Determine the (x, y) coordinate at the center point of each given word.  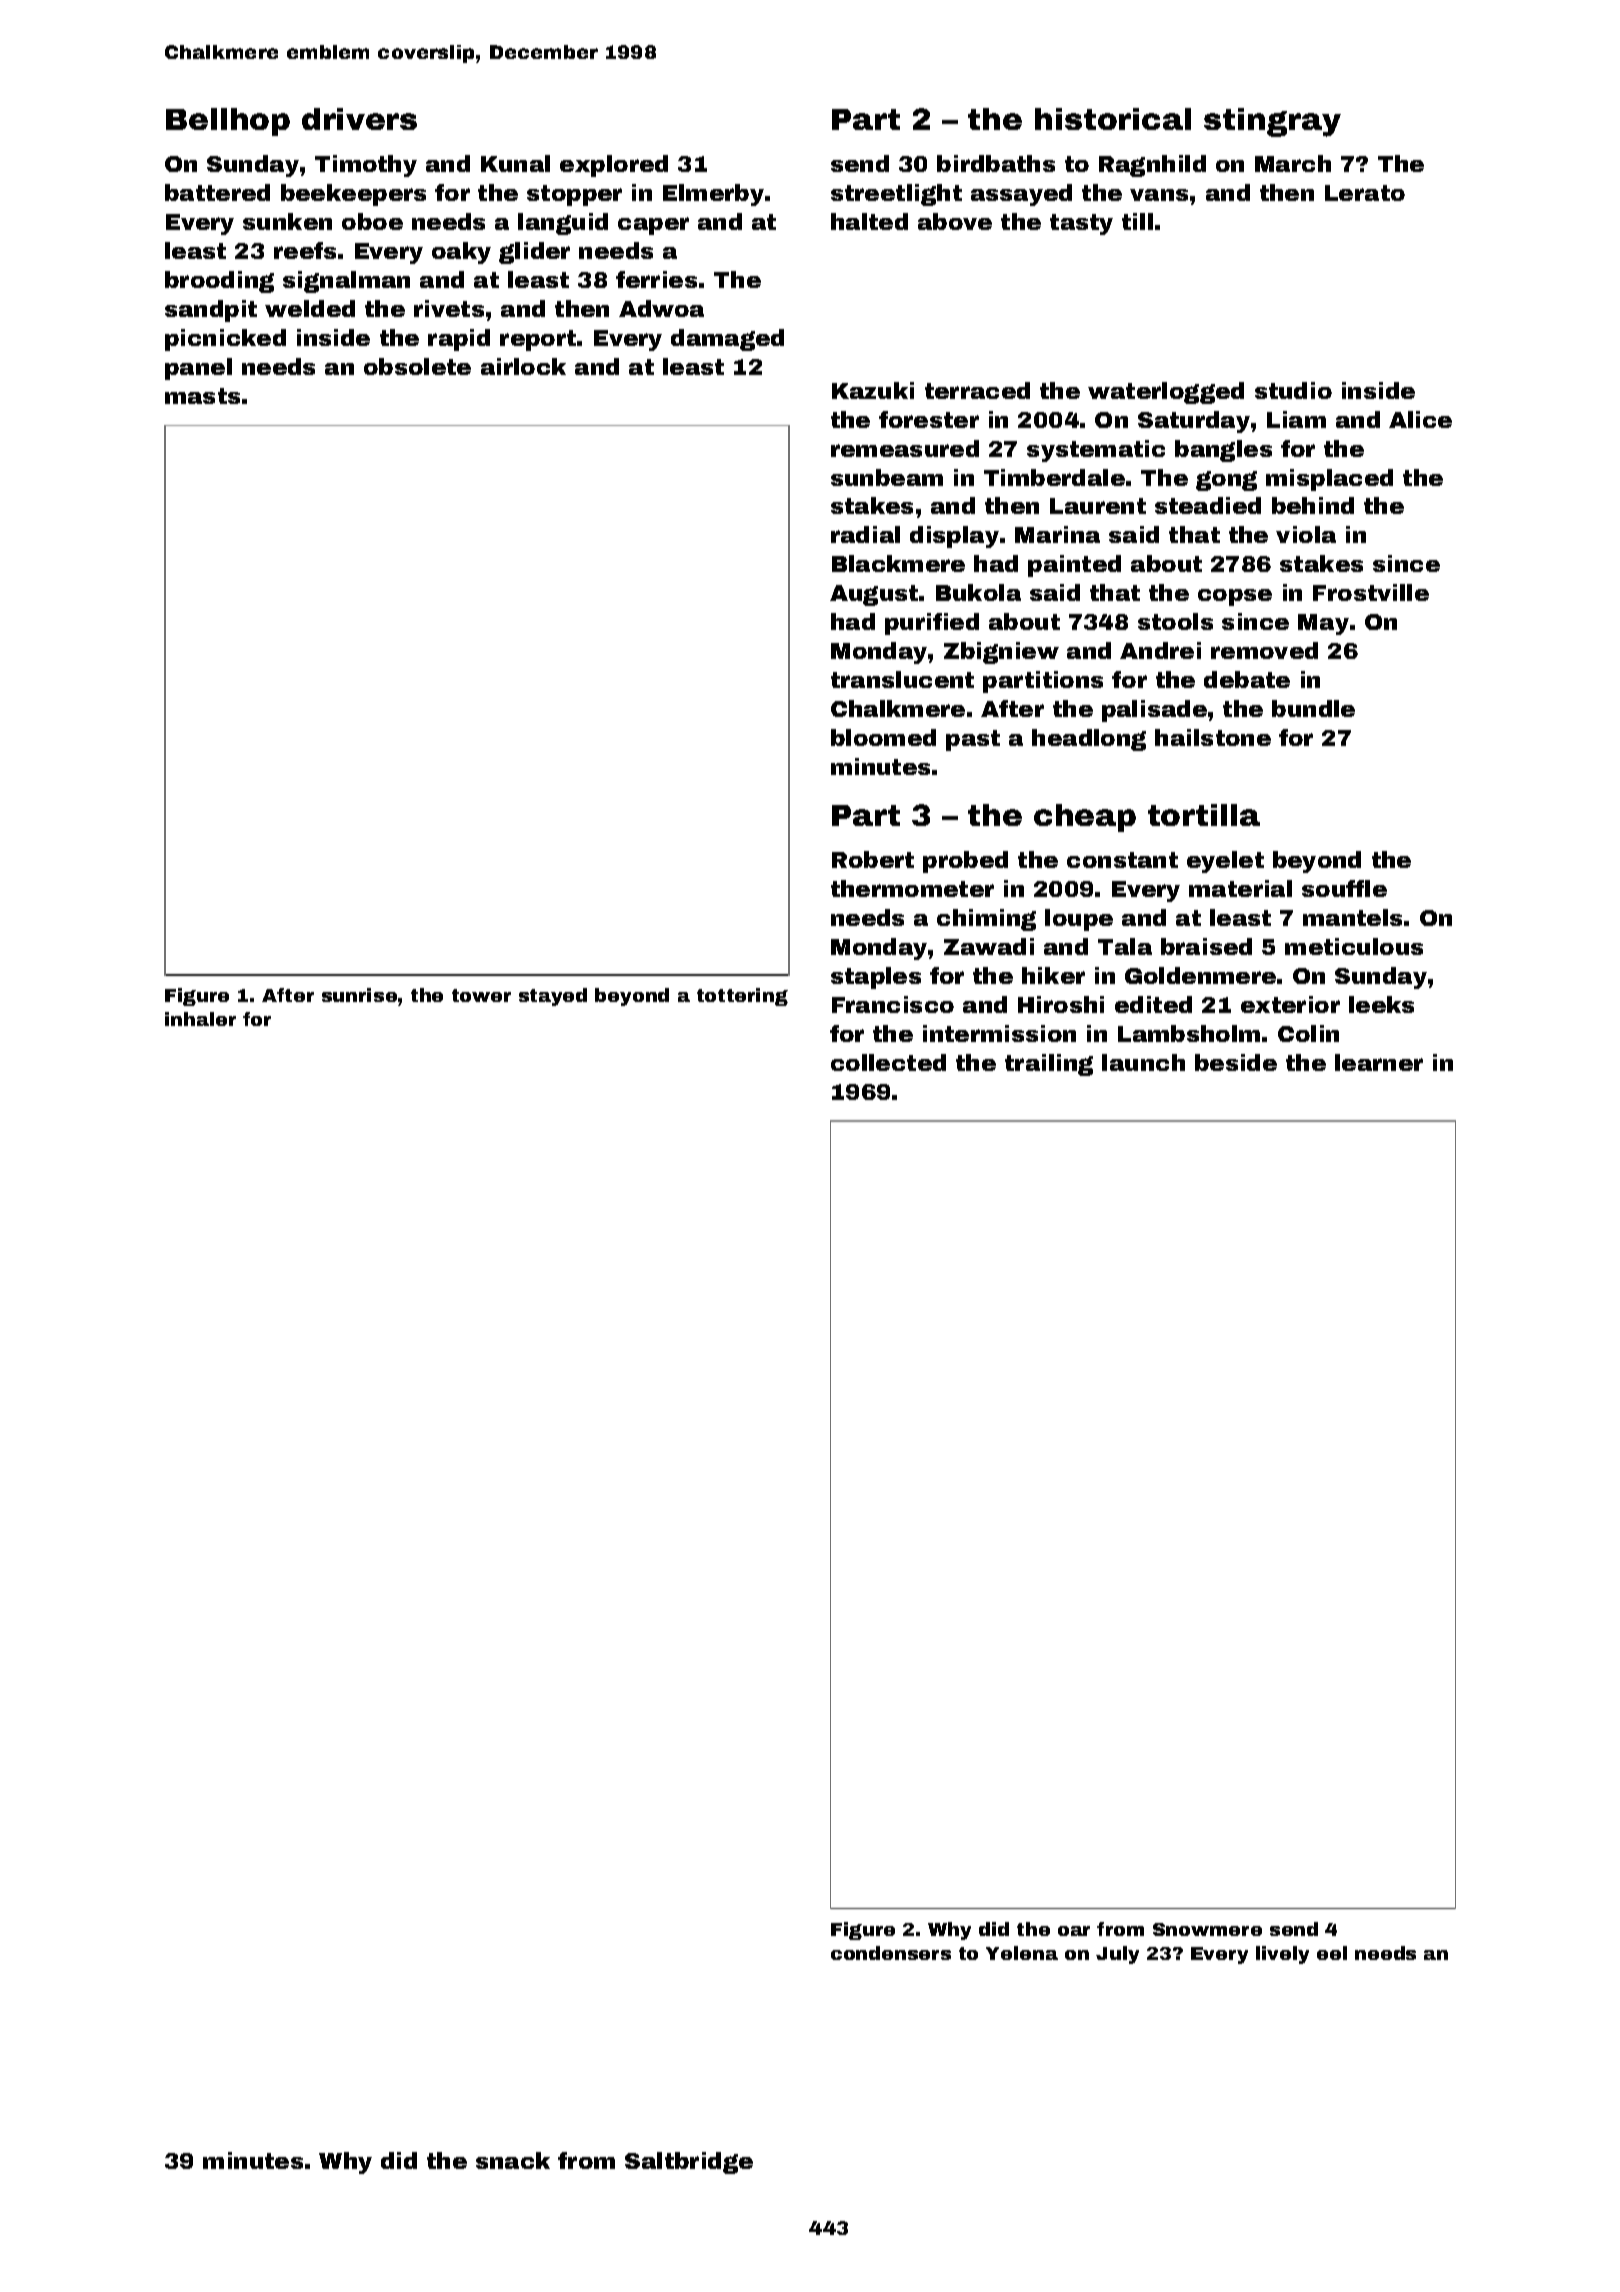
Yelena (1022, 1953)
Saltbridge (689, 2163)
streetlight (896, 195)
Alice (1420, 419)
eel (1332, 1953)
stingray (1272, 122)
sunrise (359, 995)
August (874, 595)
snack (513, 2160)
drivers (359, 119)
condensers (891, 1953)
